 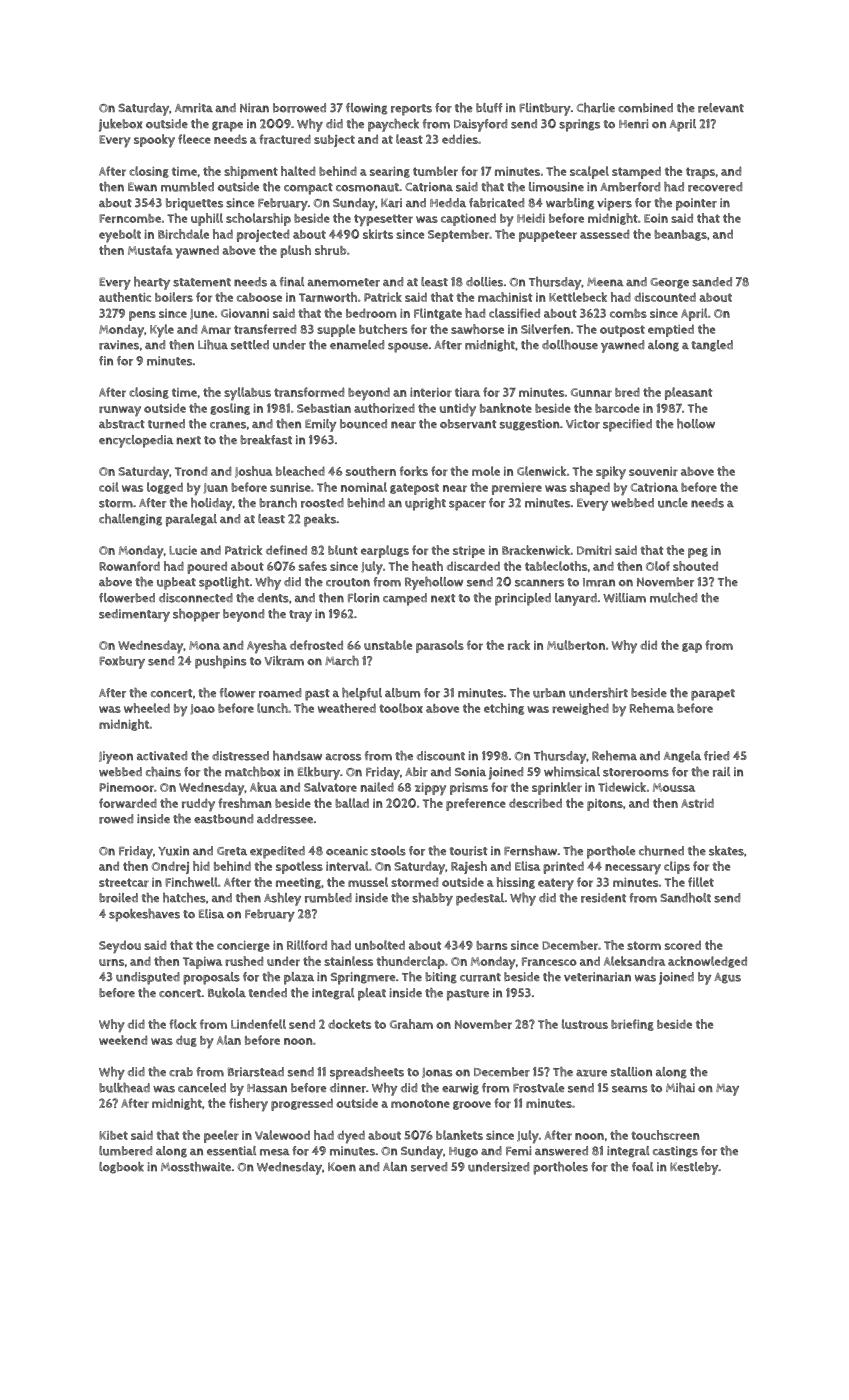 I want to click on Foxbury, so click(x=122, y=662).
